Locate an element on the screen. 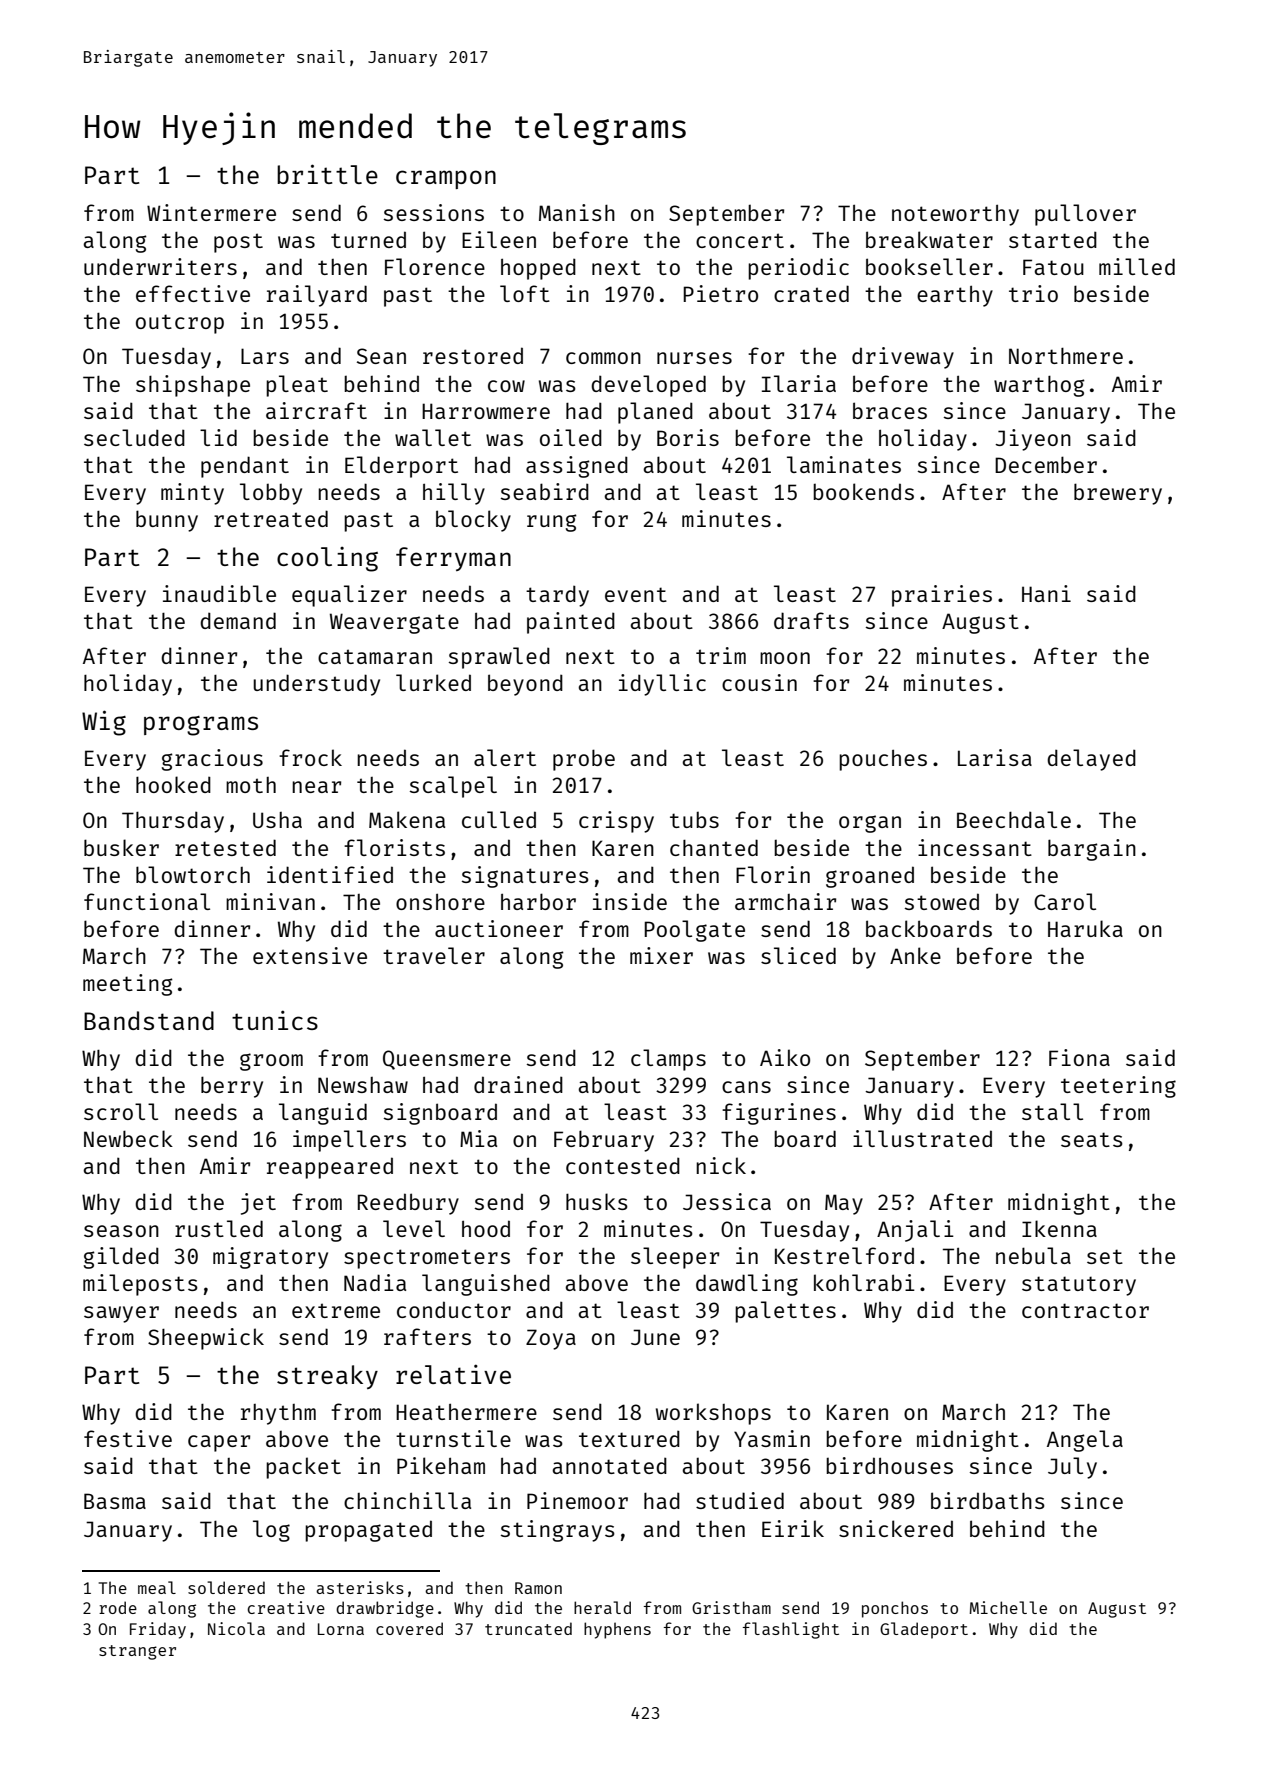 The height and width of the screenshot is (1783, 1261). meal is located at coordinates (157, 1587).
